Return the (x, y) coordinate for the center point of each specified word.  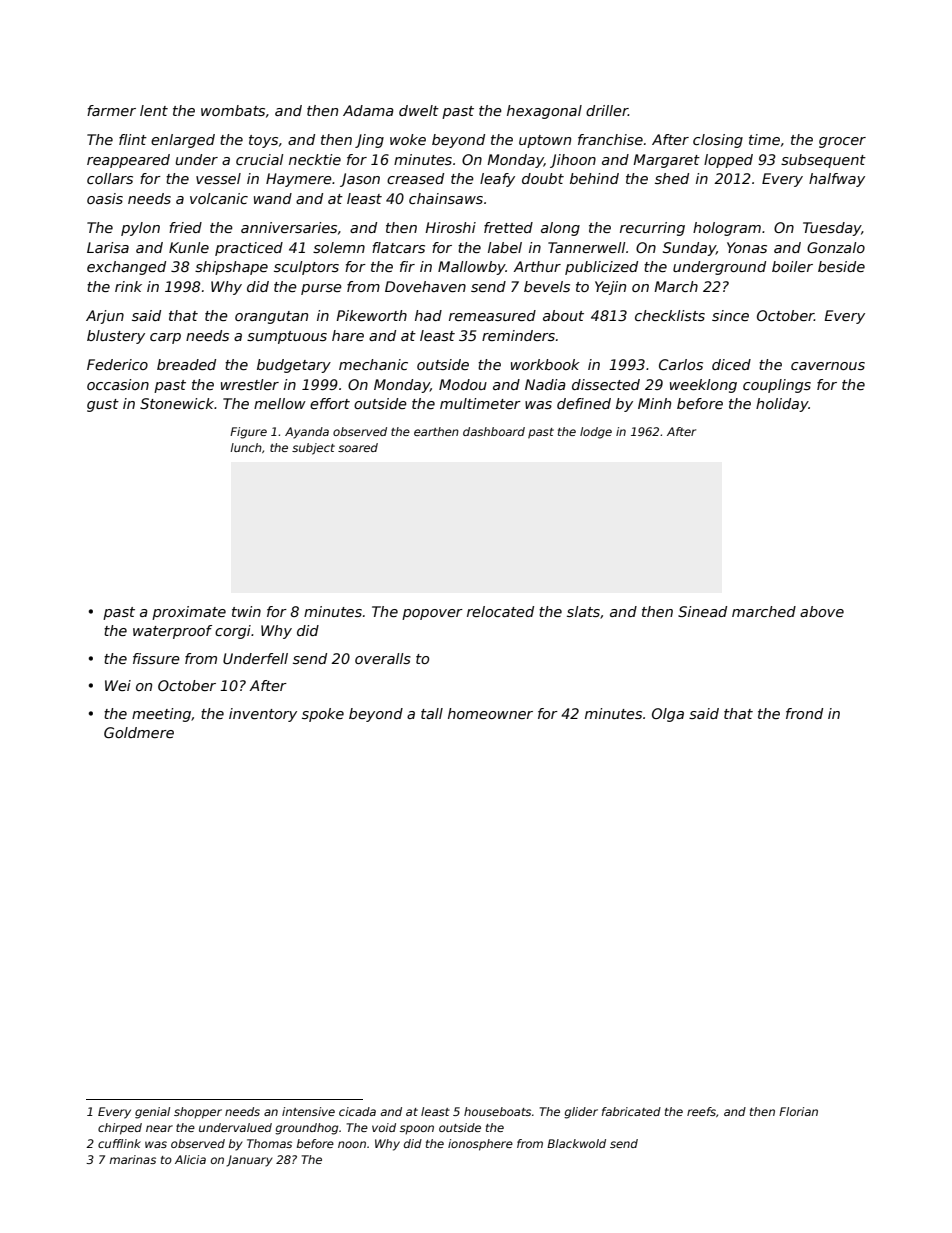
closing (718, 141)
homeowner (490, 713)
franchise (610, 139)
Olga (668, 715)
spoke (323, 715)
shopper (198, 1113)
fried (185, 227)
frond (804, 713)
